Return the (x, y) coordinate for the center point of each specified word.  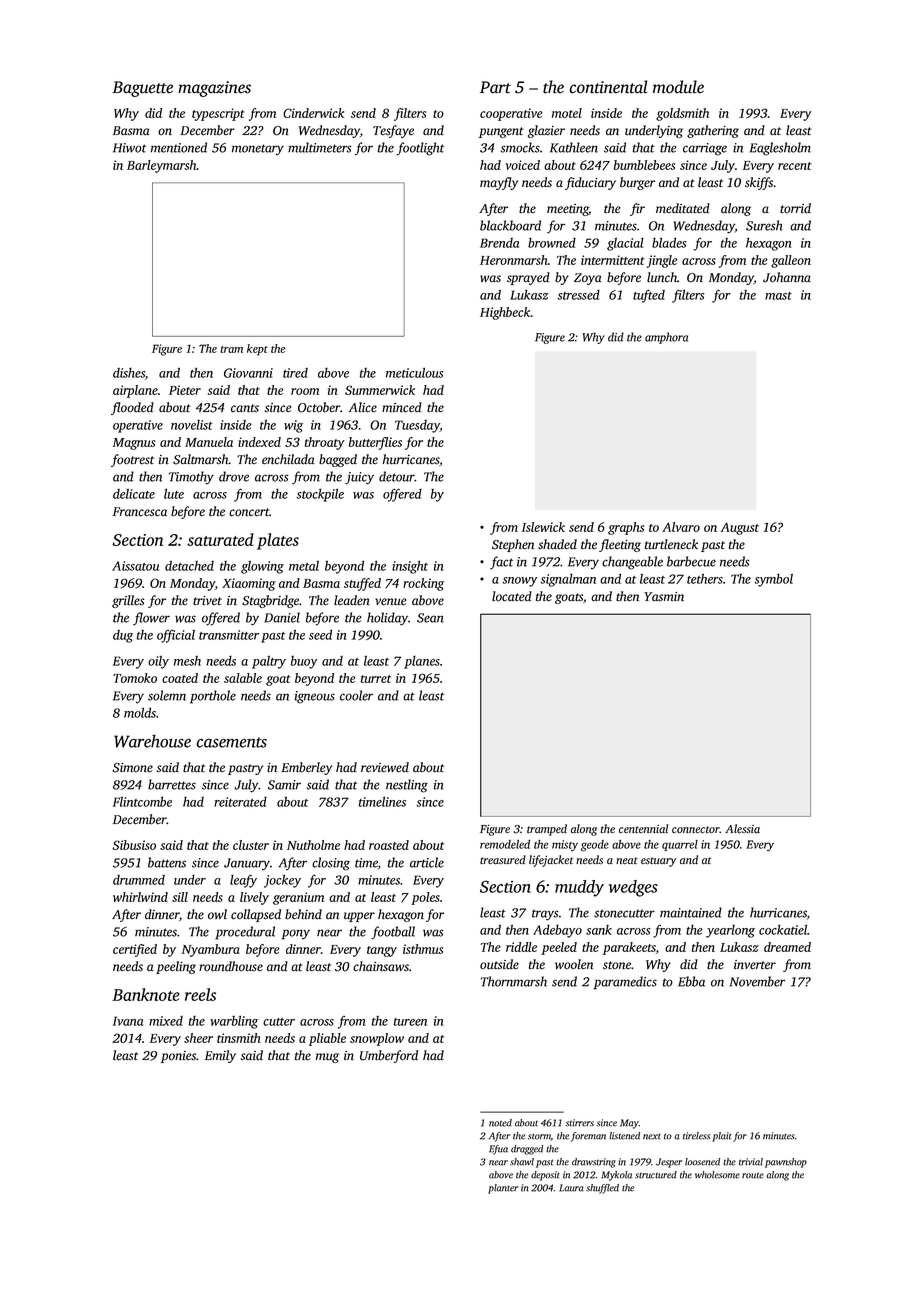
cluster (251, 845)
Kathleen (574, 147)
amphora (666, 338)
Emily (220, 1056)
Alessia (742, 829)
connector (696, 830)
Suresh (764, 225)
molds (140, 713)
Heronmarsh (514, 260)
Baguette (142, 89)
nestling (407, 786)
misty (565, 845)
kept (257, 350)
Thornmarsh (514, 981)
